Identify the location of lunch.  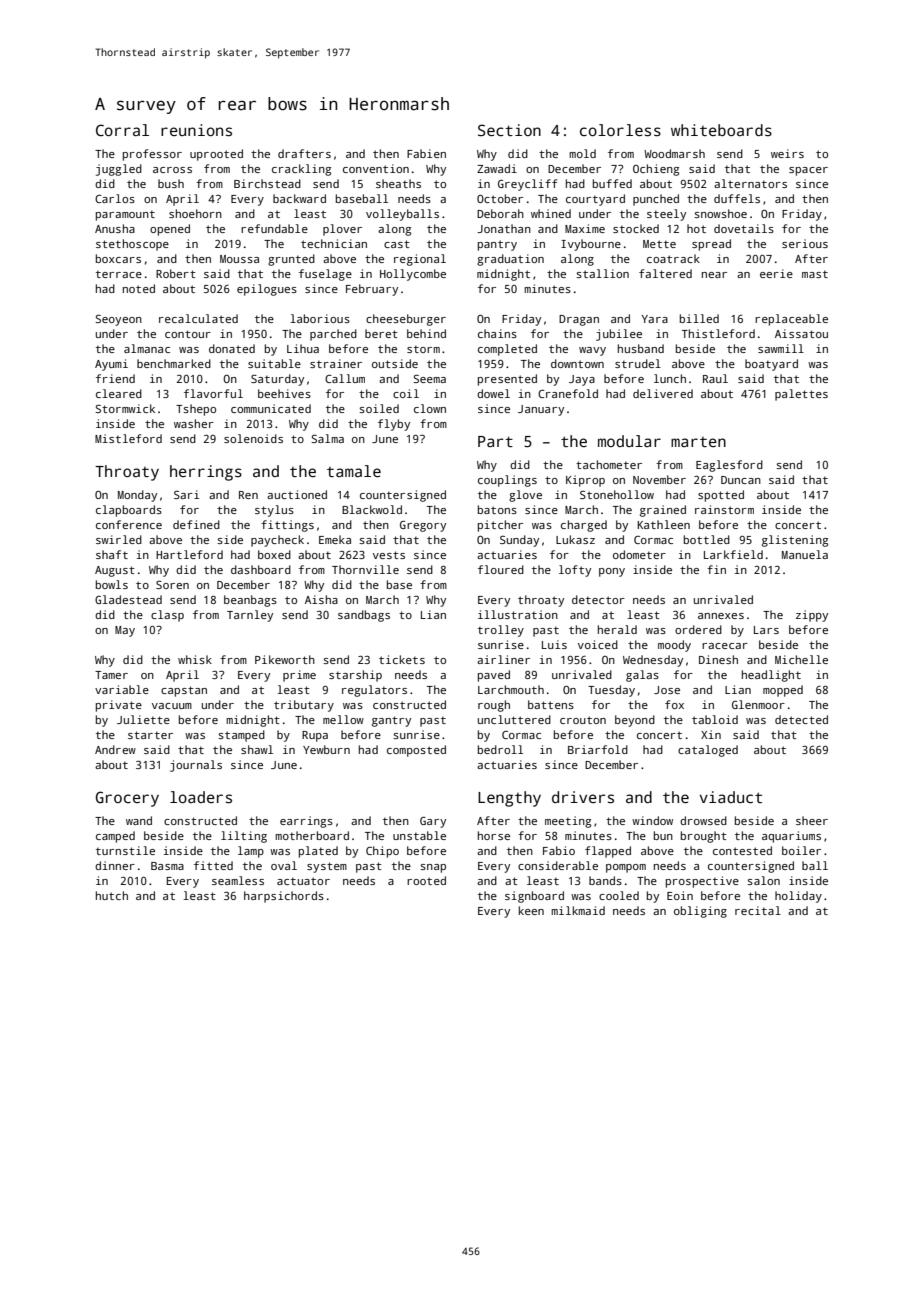
(670, 378).
